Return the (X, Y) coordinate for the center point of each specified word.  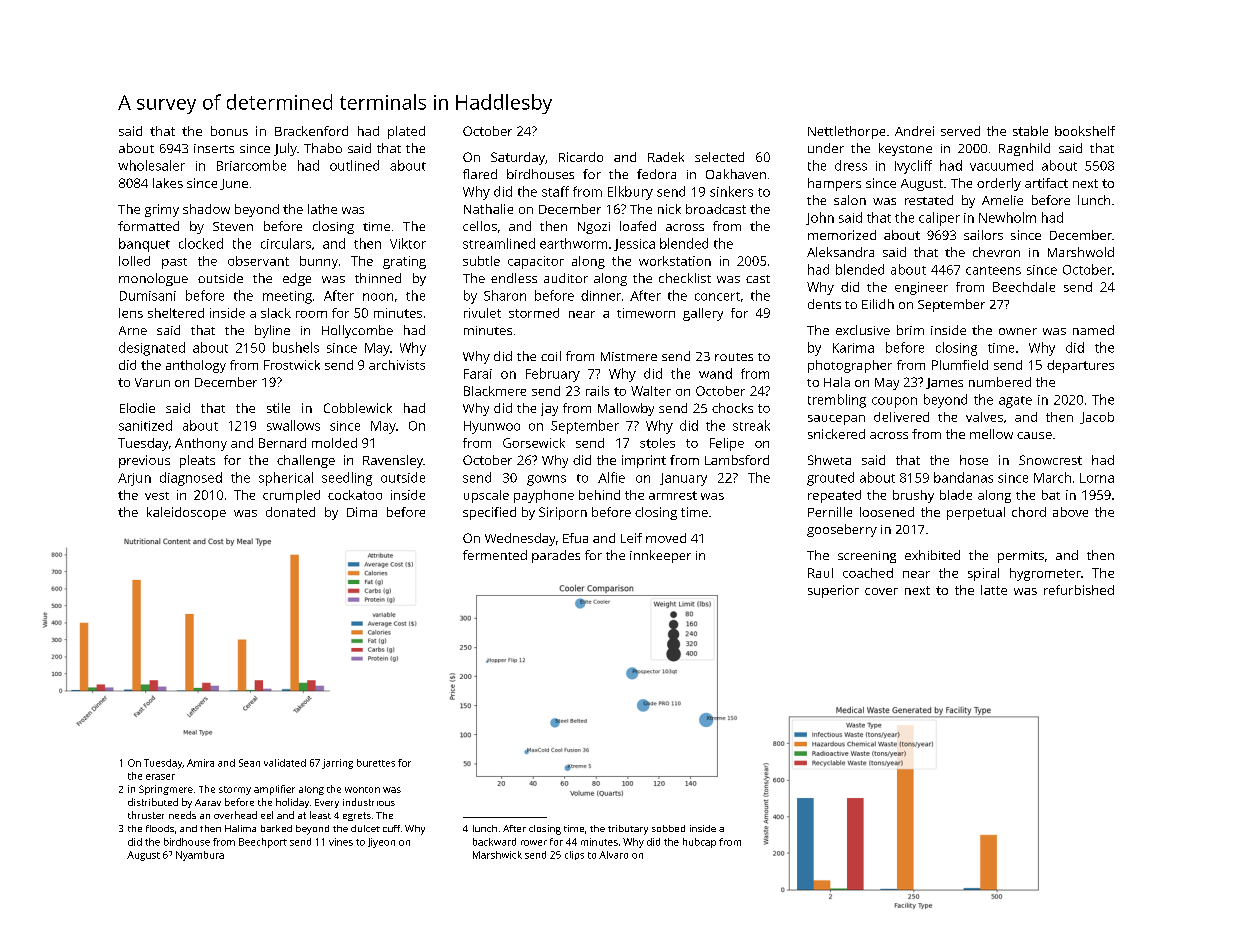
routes (734, 357)
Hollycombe (357, 331)
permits (1021, 557)
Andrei (914, 131)
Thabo (323, 148)
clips (574, 855)
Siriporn (563, 513)
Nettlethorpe (846, 132)
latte (994, 590)
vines (341, 842)
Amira (200, 763)
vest (157, 496)
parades (556, 556)
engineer (921, 288)
